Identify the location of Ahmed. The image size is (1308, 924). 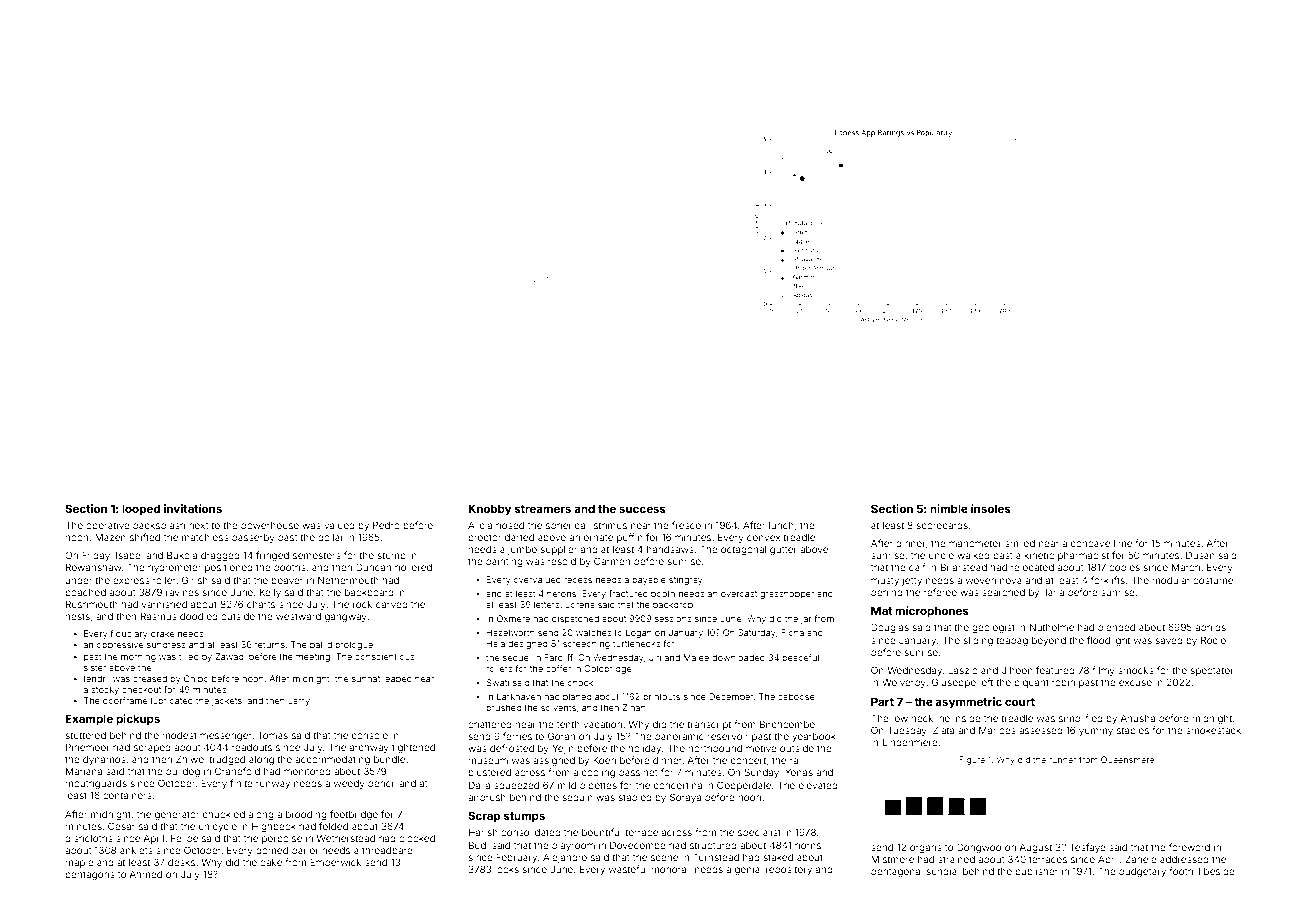
(145, 874).
